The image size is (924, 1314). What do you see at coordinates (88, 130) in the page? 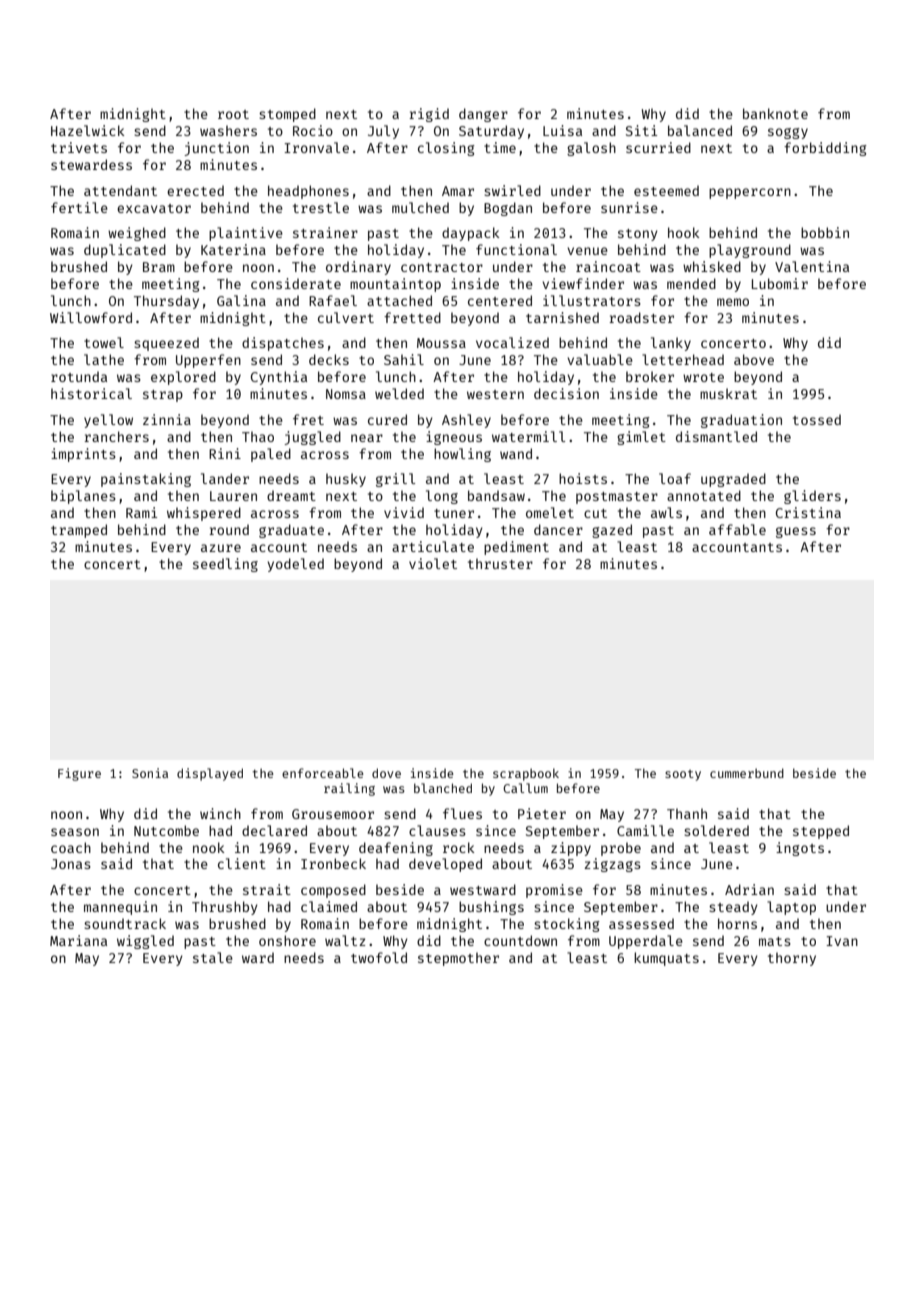
I see `Hazelwick` at bounding box center [88, 130].
